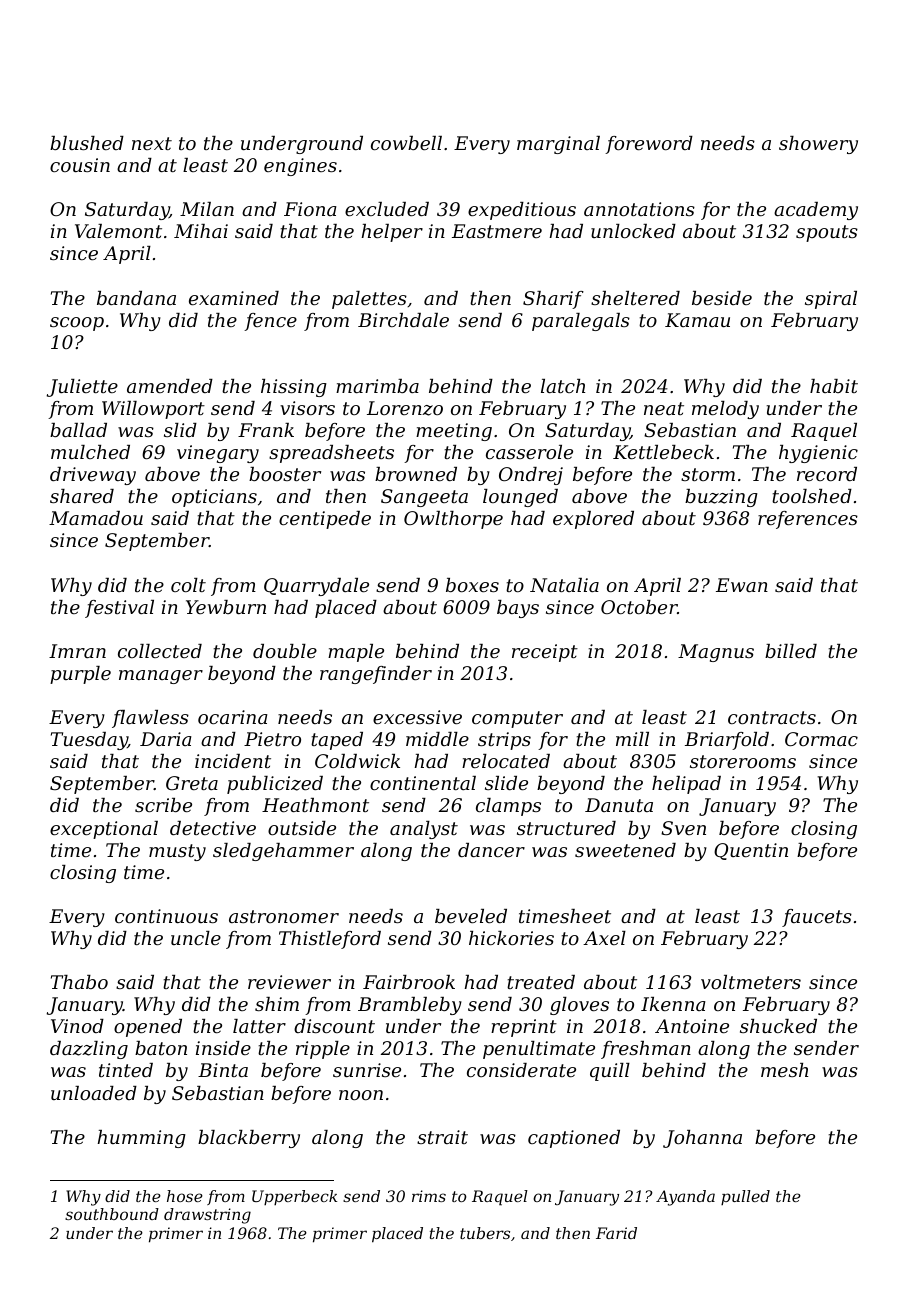 This screenshot has height=1316, width=908. Describe the element at coordinates (751, 982) in the screenshot. I see `voltmeters` at that location.
